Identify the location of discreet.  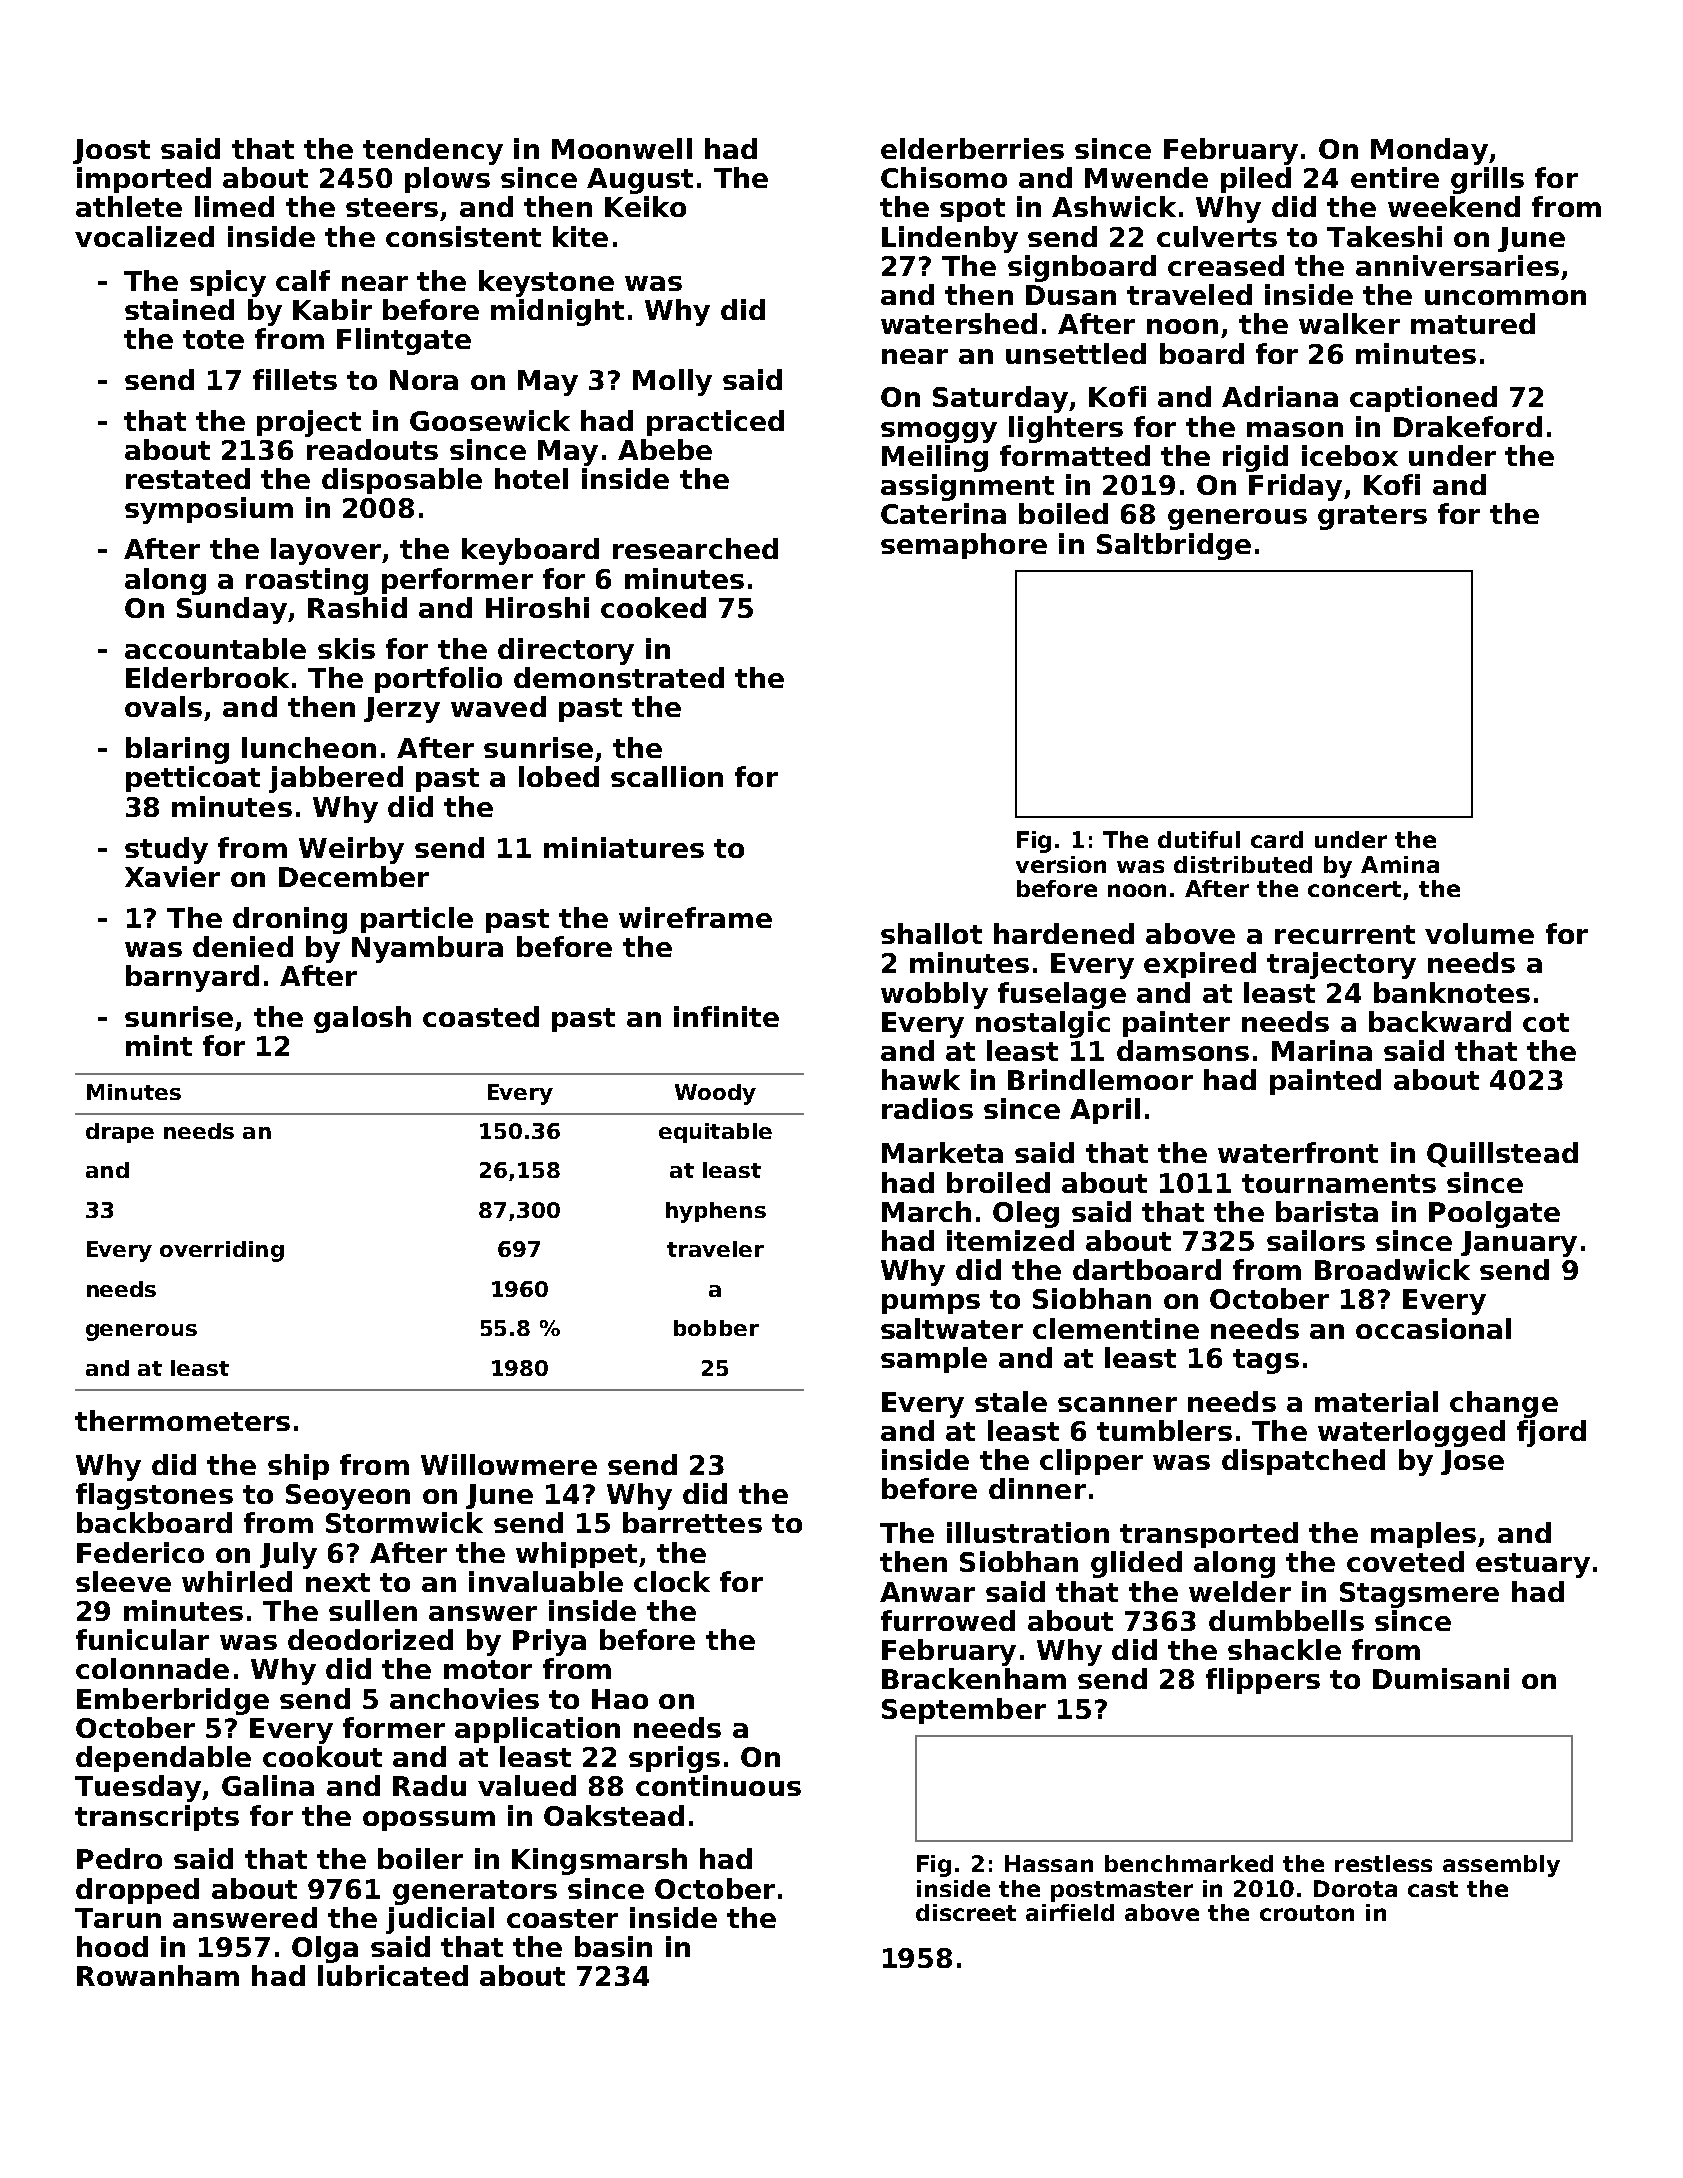
(966, 1912).
